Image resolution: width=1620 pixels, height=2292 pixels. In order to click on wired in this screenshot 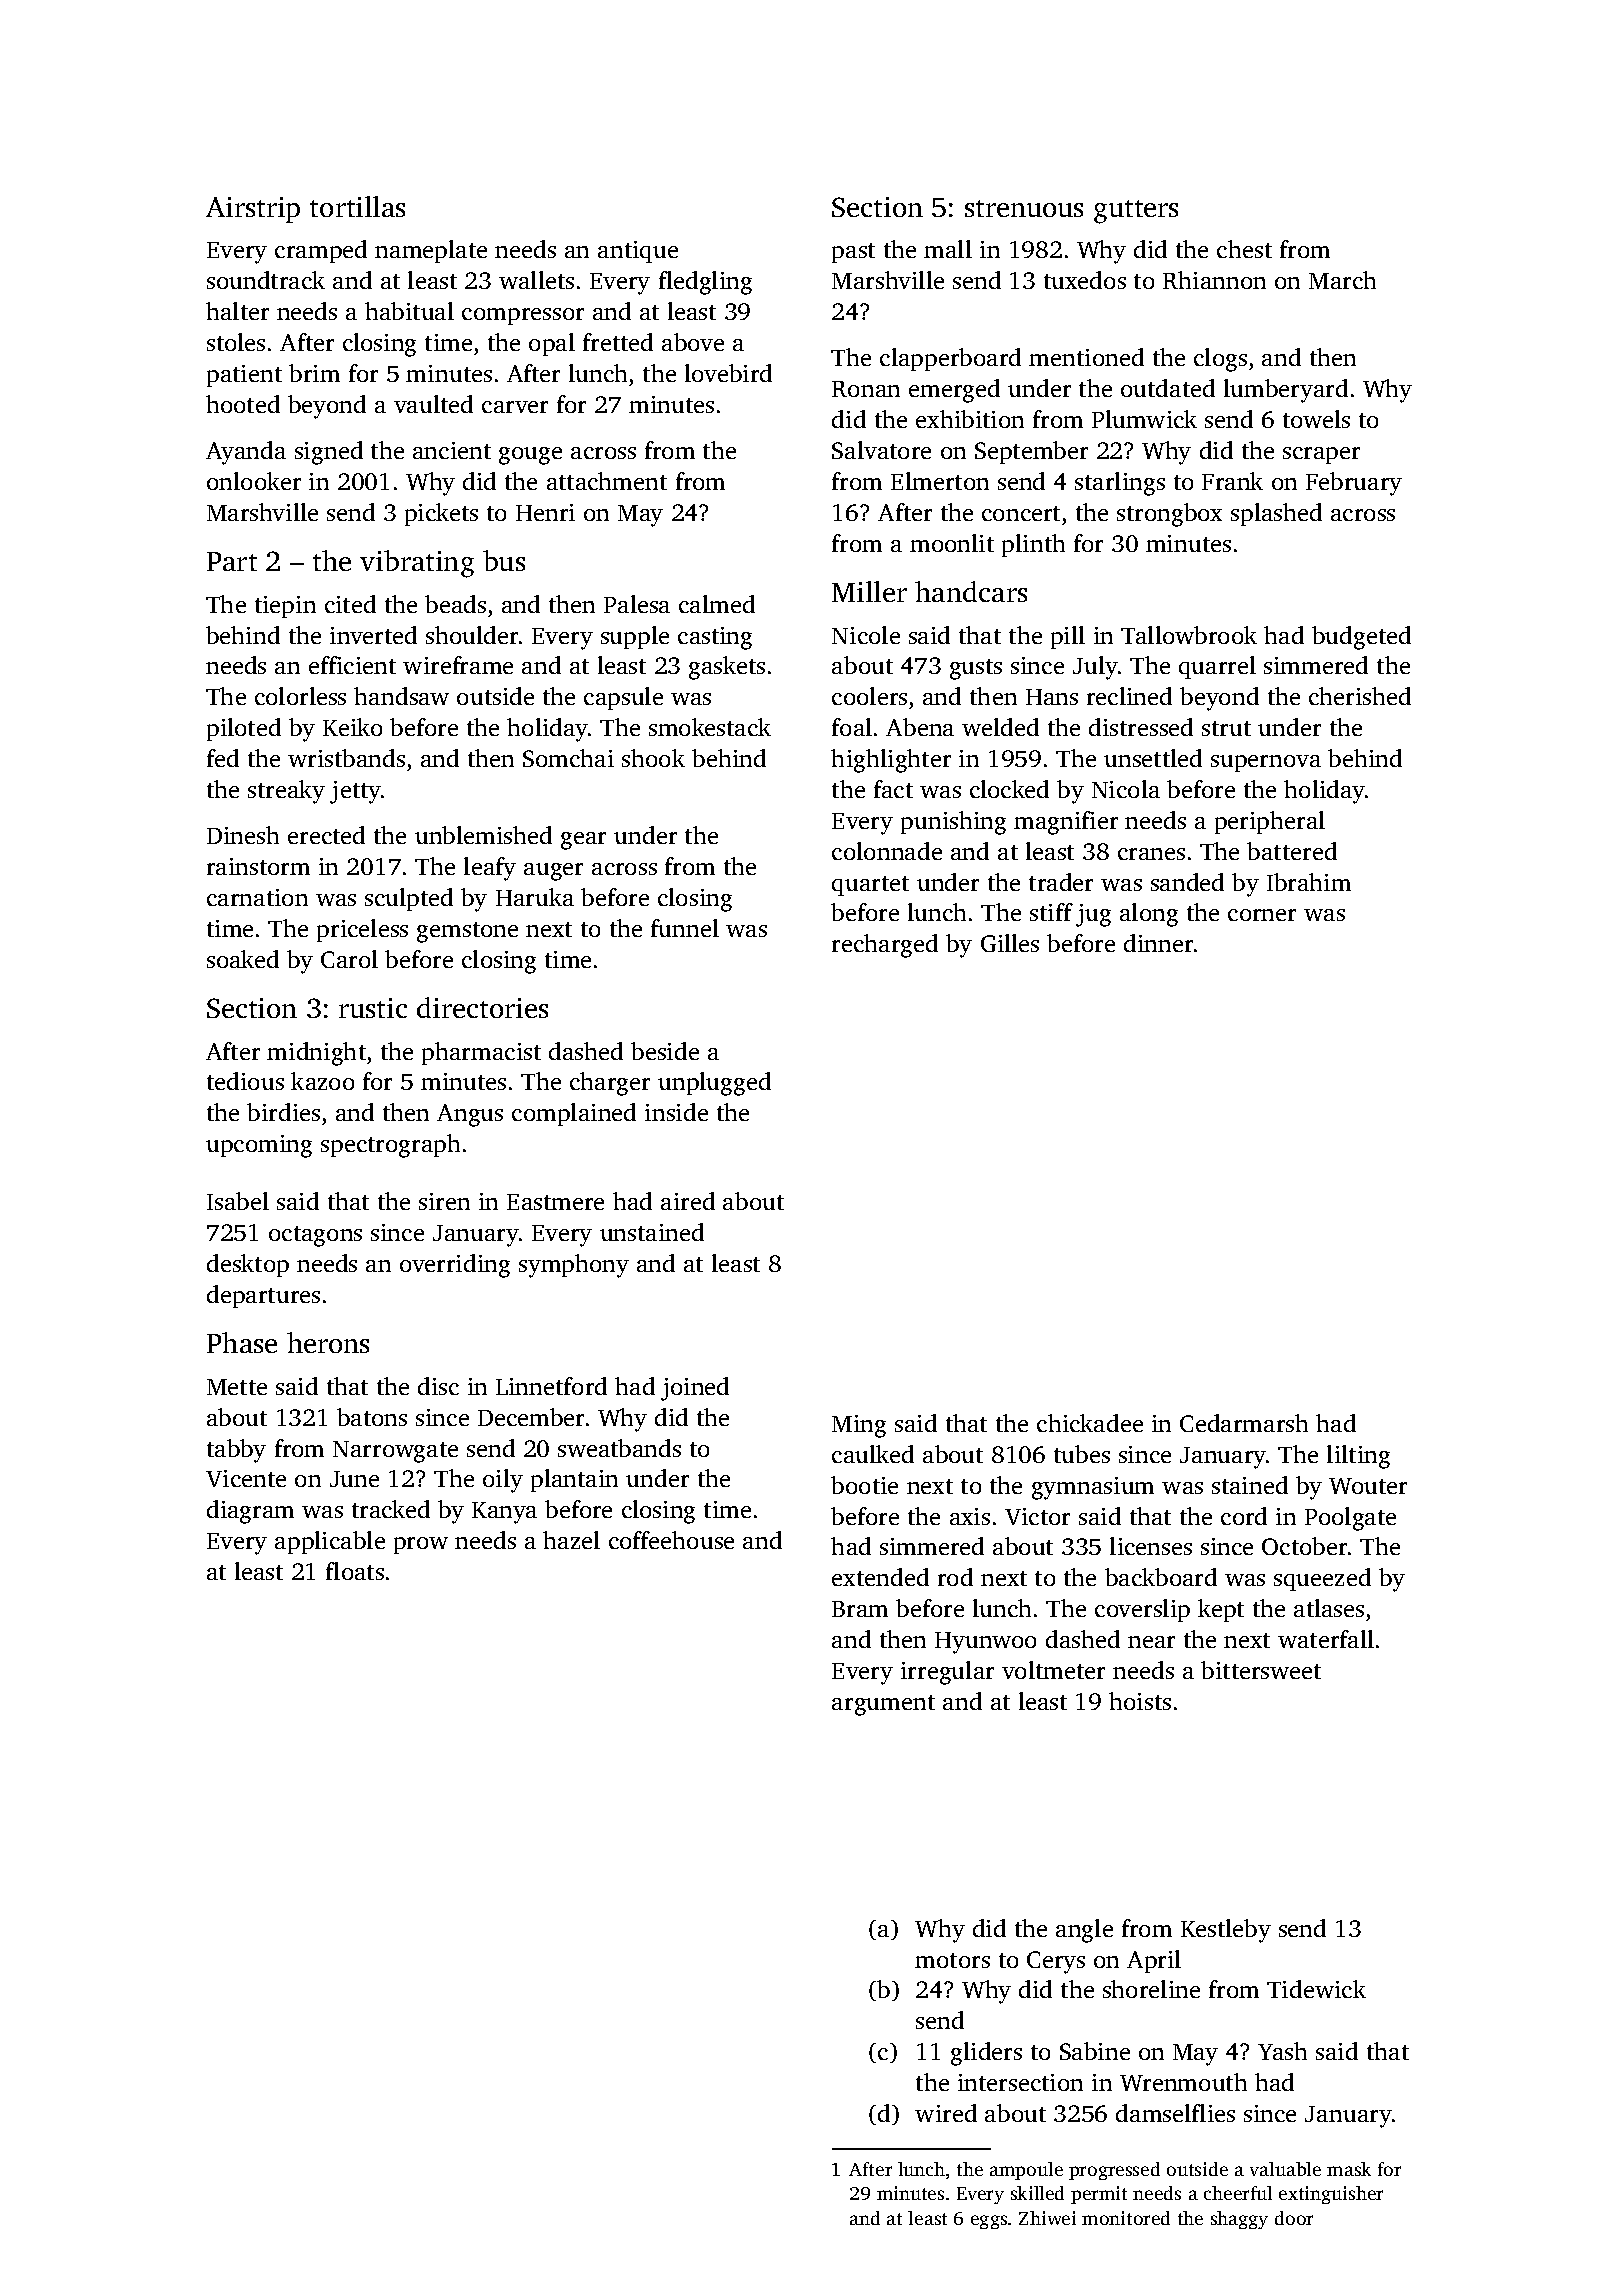, I will do `click(946, 2113)`.
